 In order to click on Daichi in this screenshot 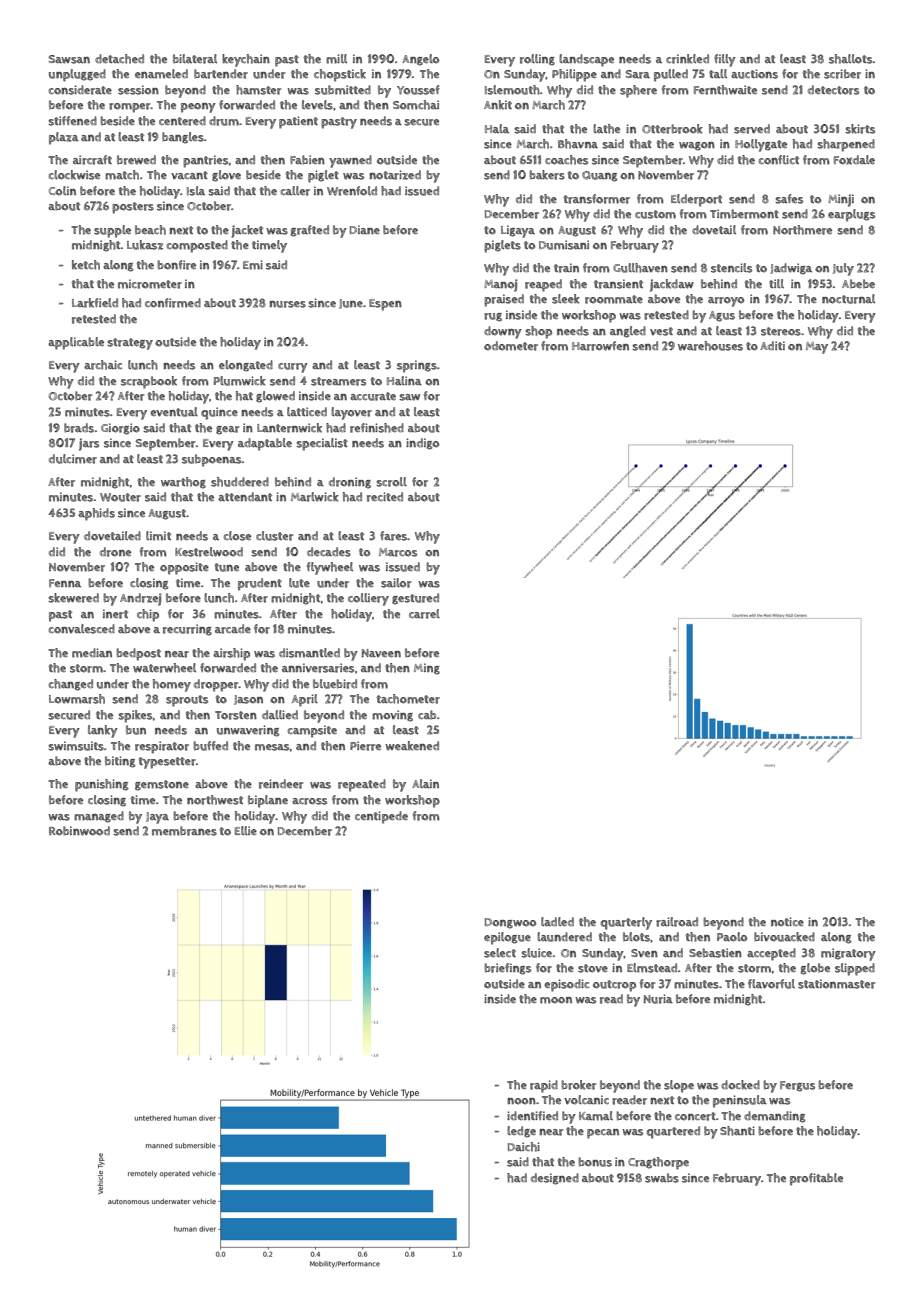, I will do `click(524, 1147)`.
